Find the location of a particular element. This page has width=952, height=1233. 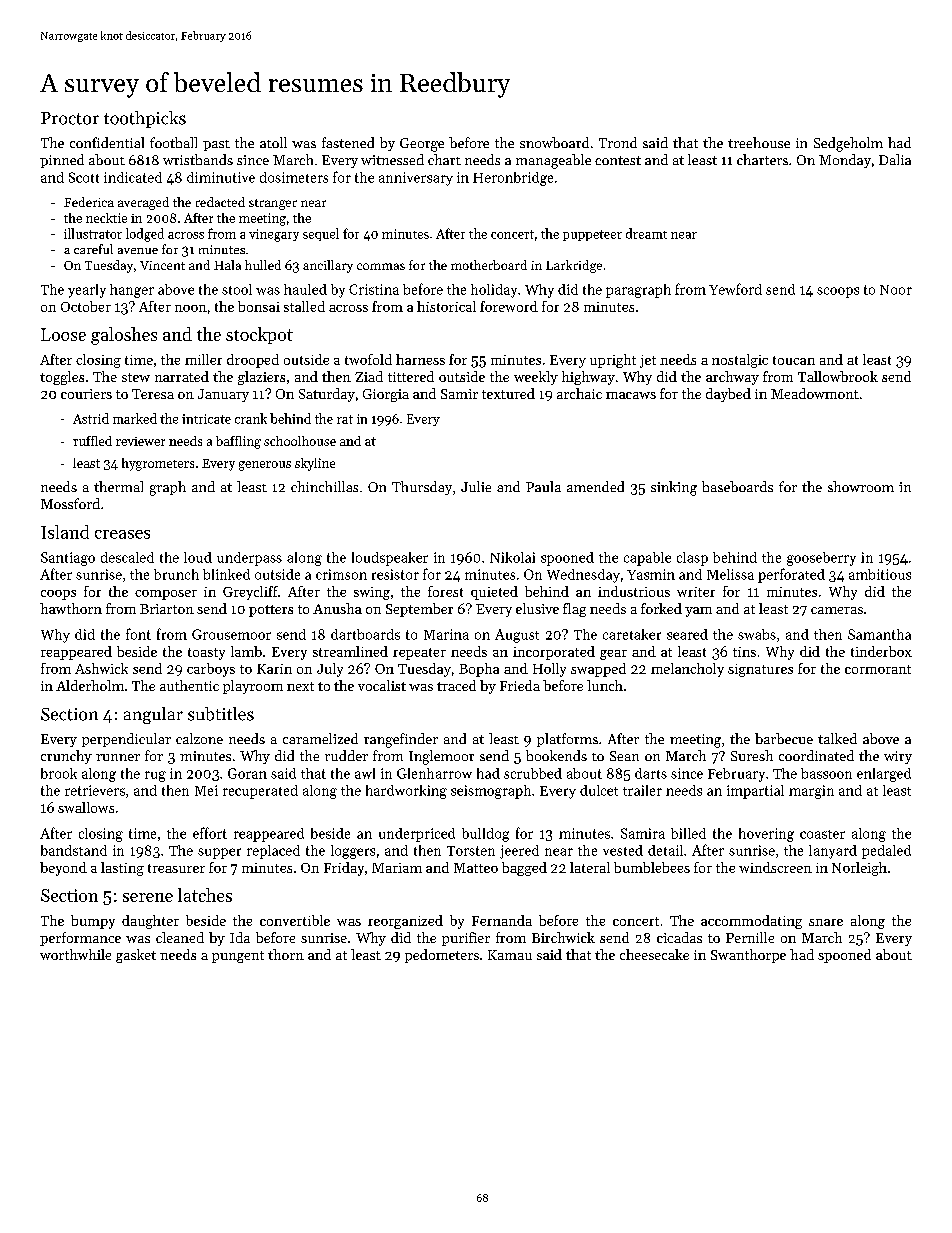

pungent is located at coordinates (238, 957).
